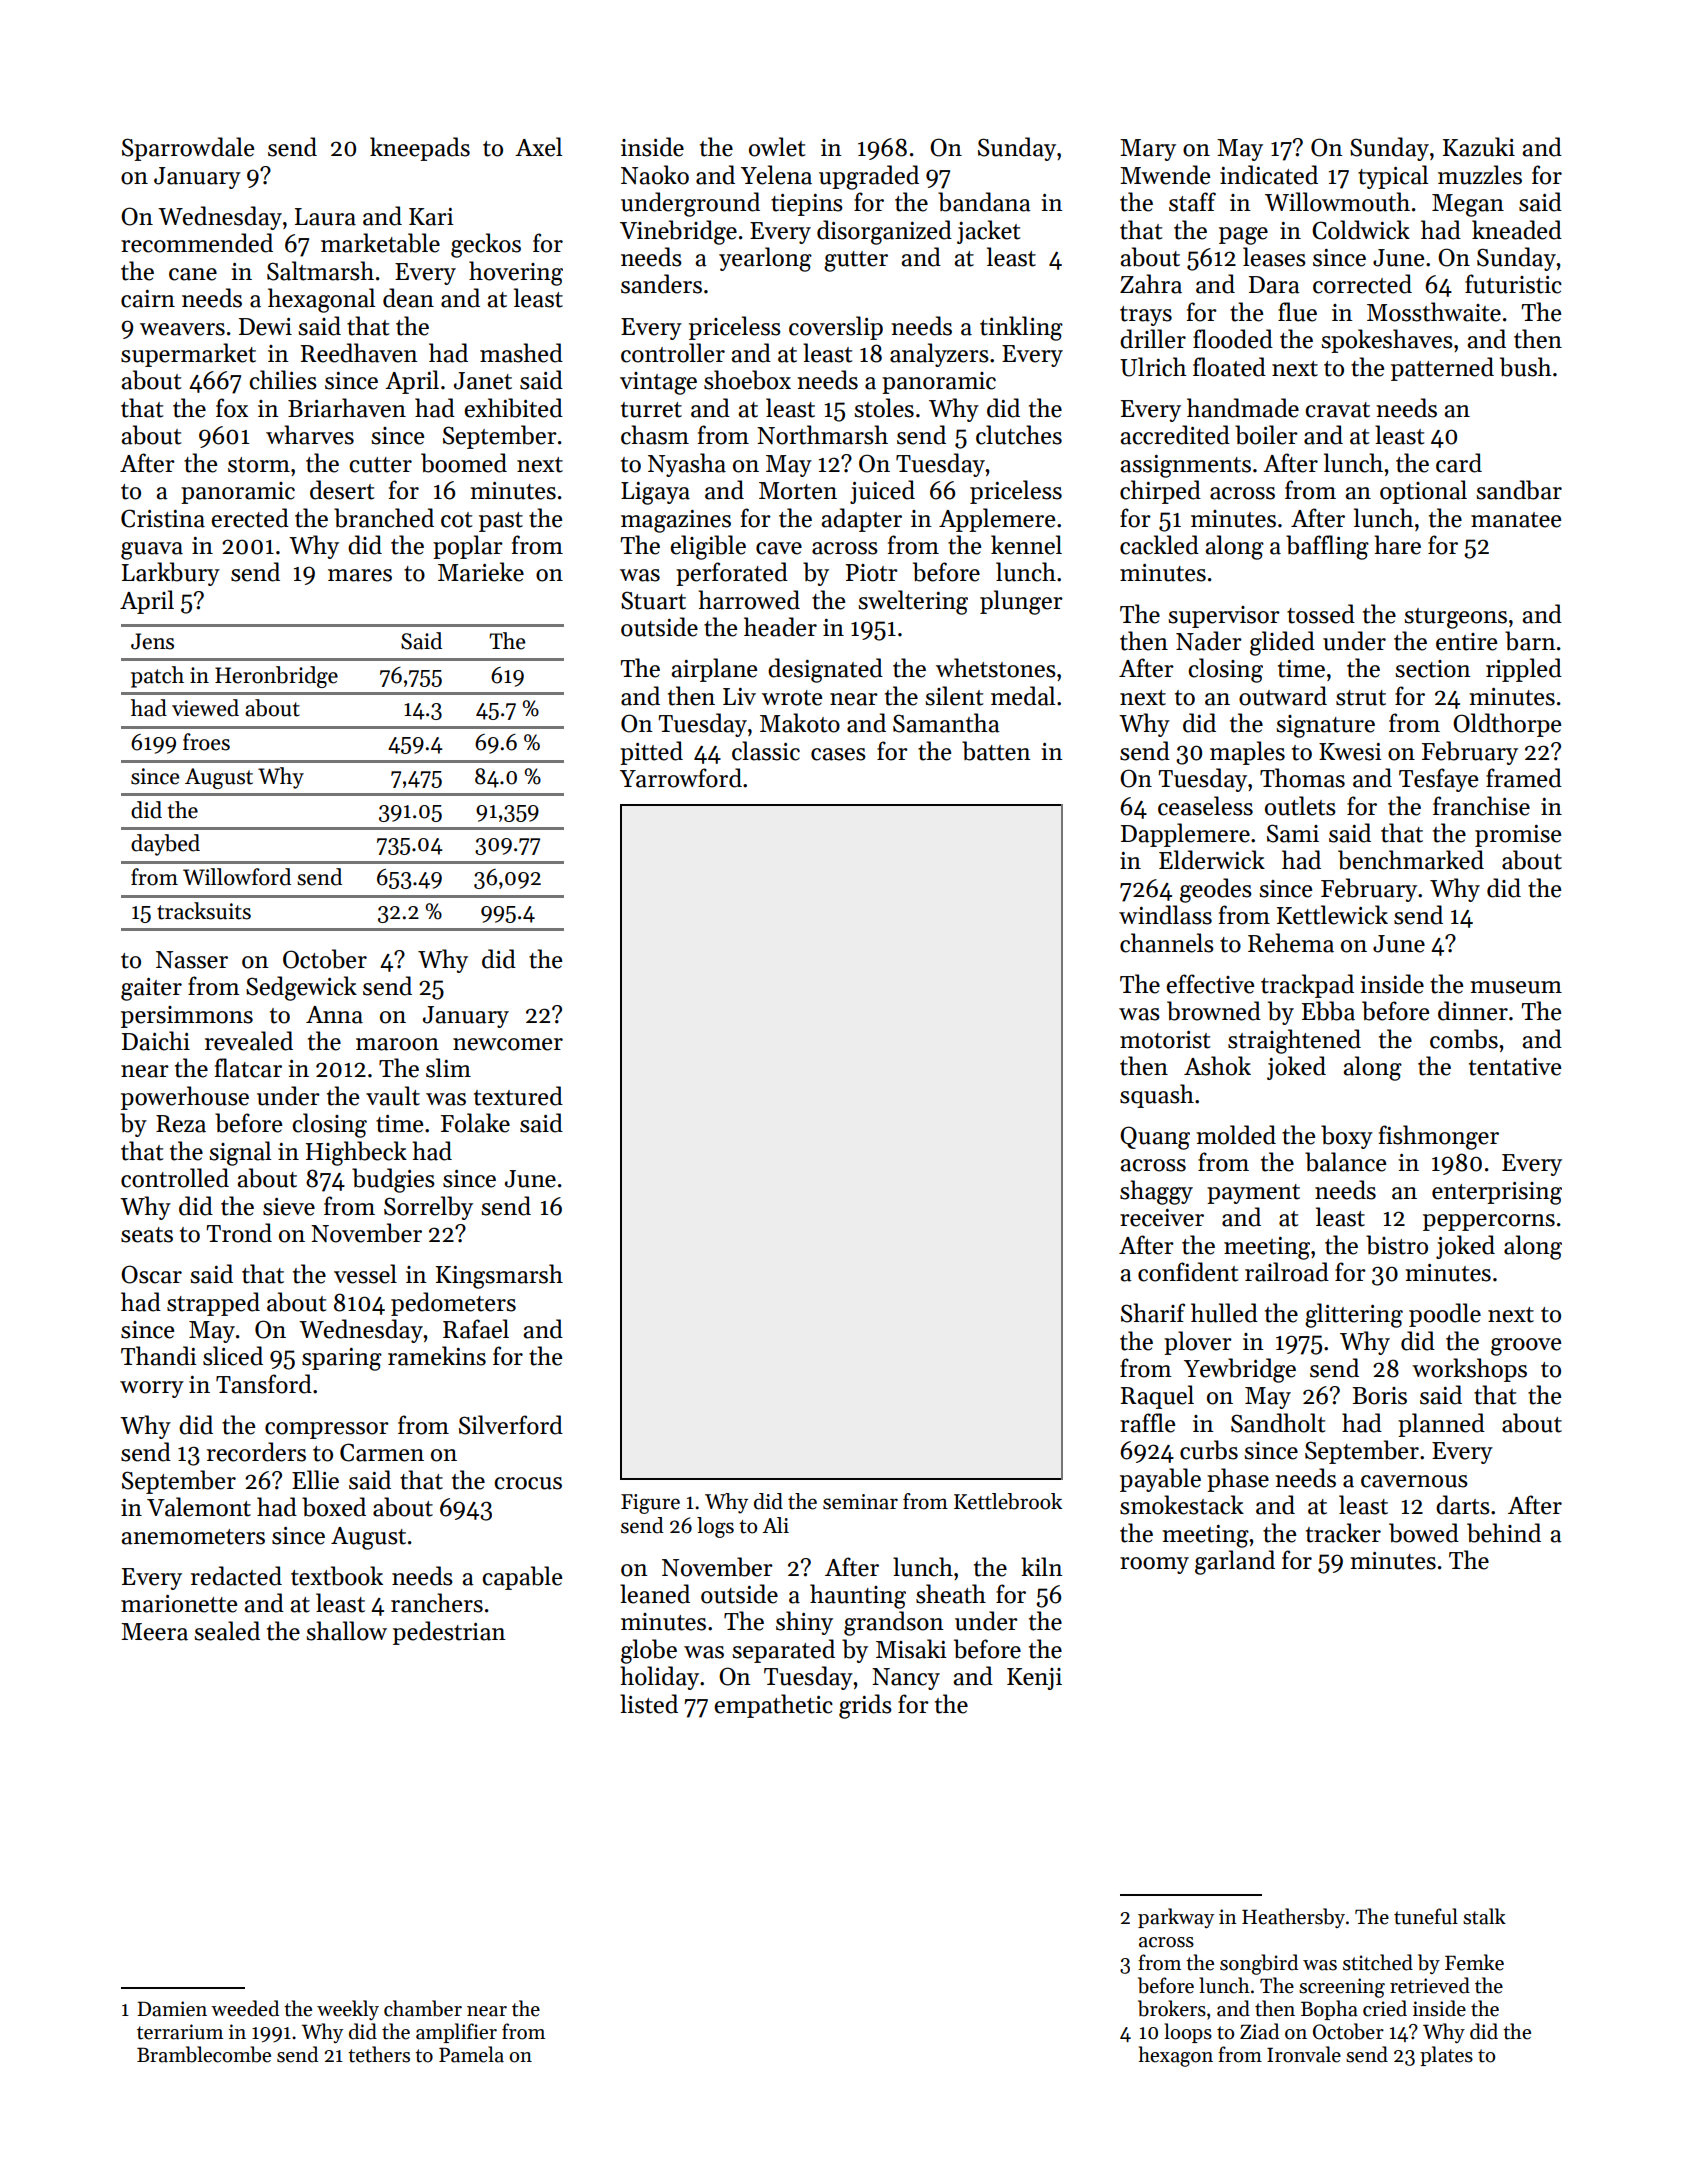 The image size is (1683, 2178). Describe the element at coordinates (188, 149) in the screenshot. I see `Sparrowdale` at that location.
